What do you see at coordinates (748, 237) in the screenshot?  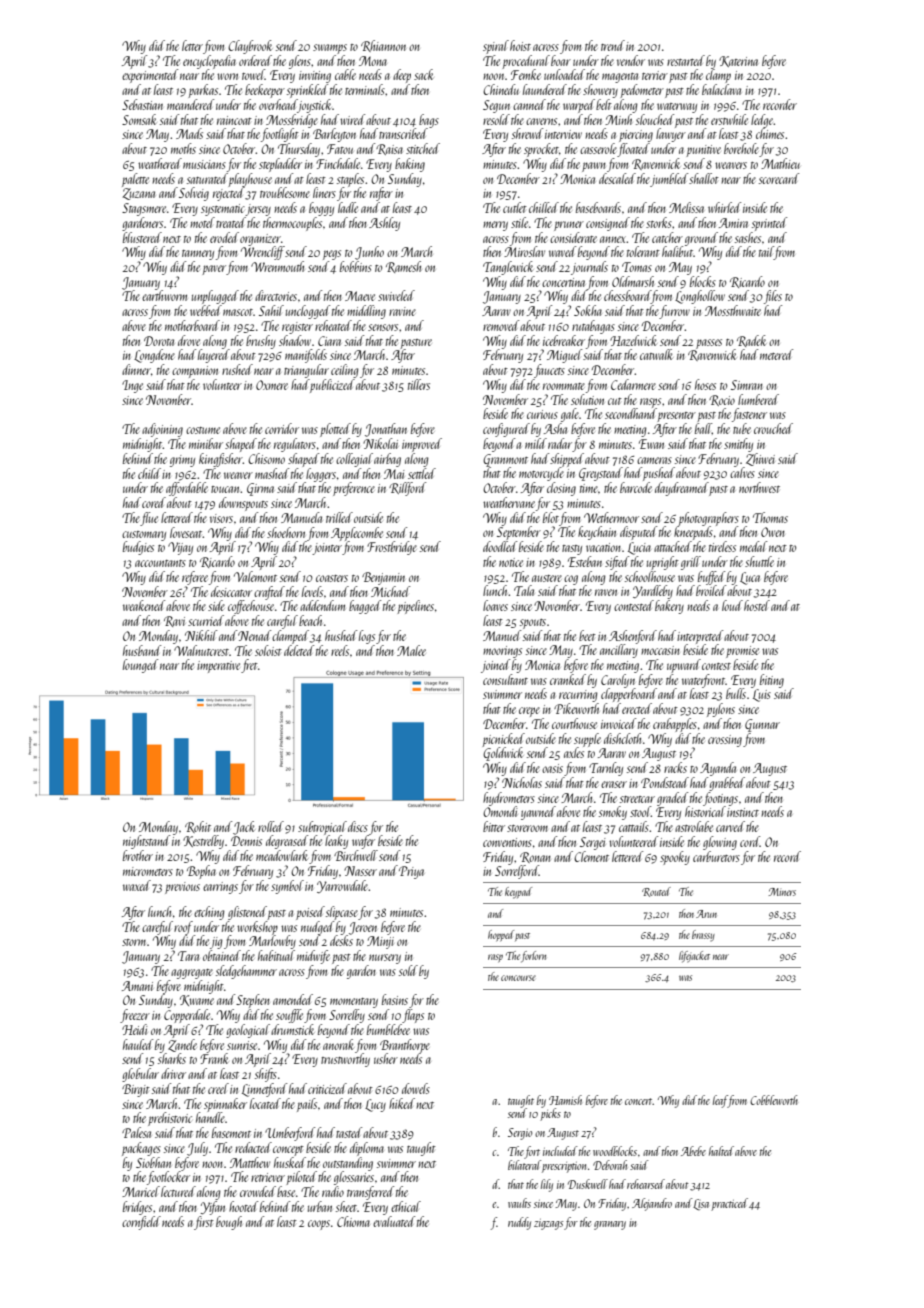 I see `sashes` at bounding box center [748, 237].
